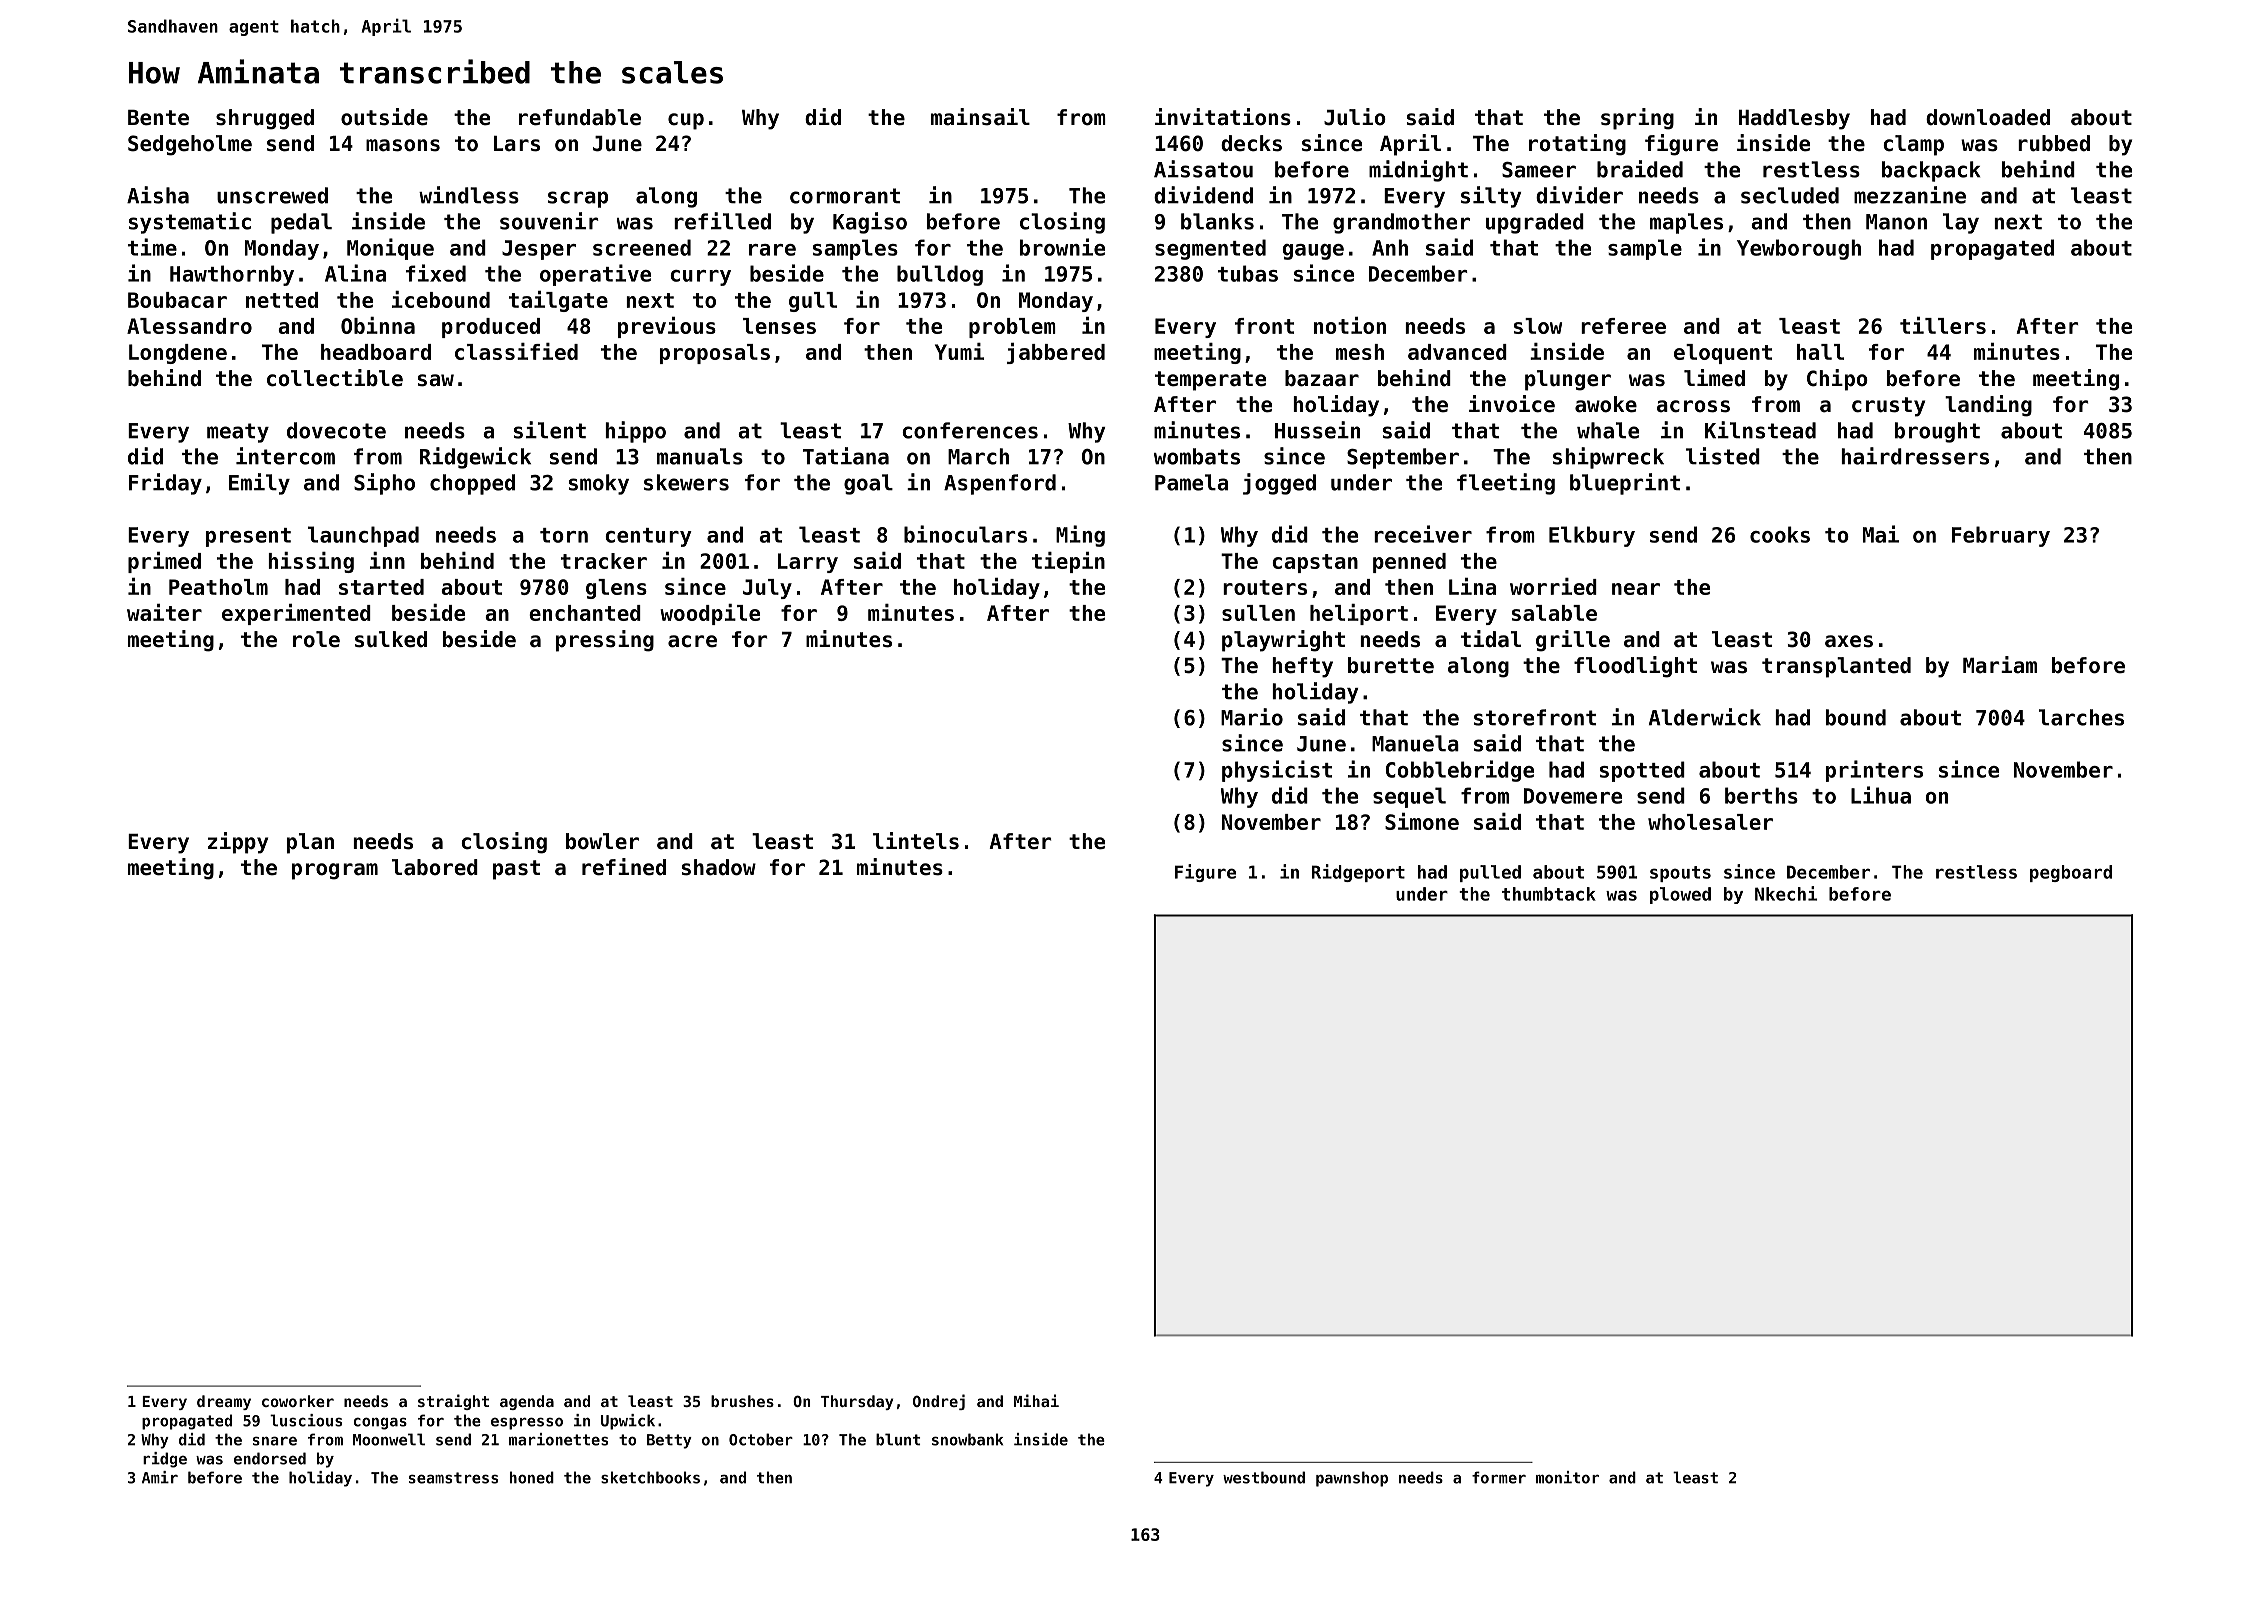 Image resolution: width=2260 pixels, height=1598 pixels. I want to click on program, so click(335, 871).
